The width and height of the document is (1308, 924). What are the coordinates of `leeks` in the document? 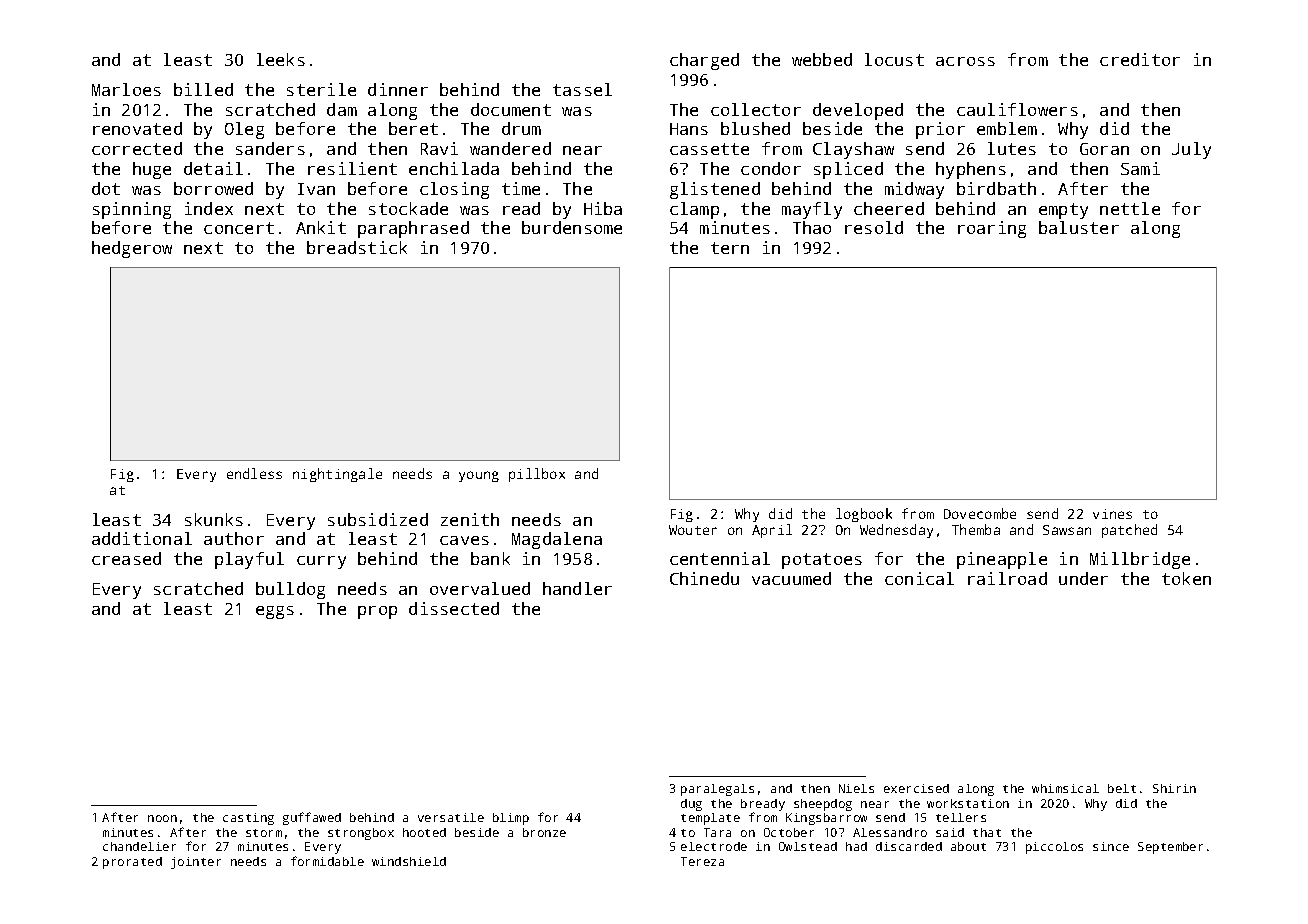 It's located at (281, 59).
